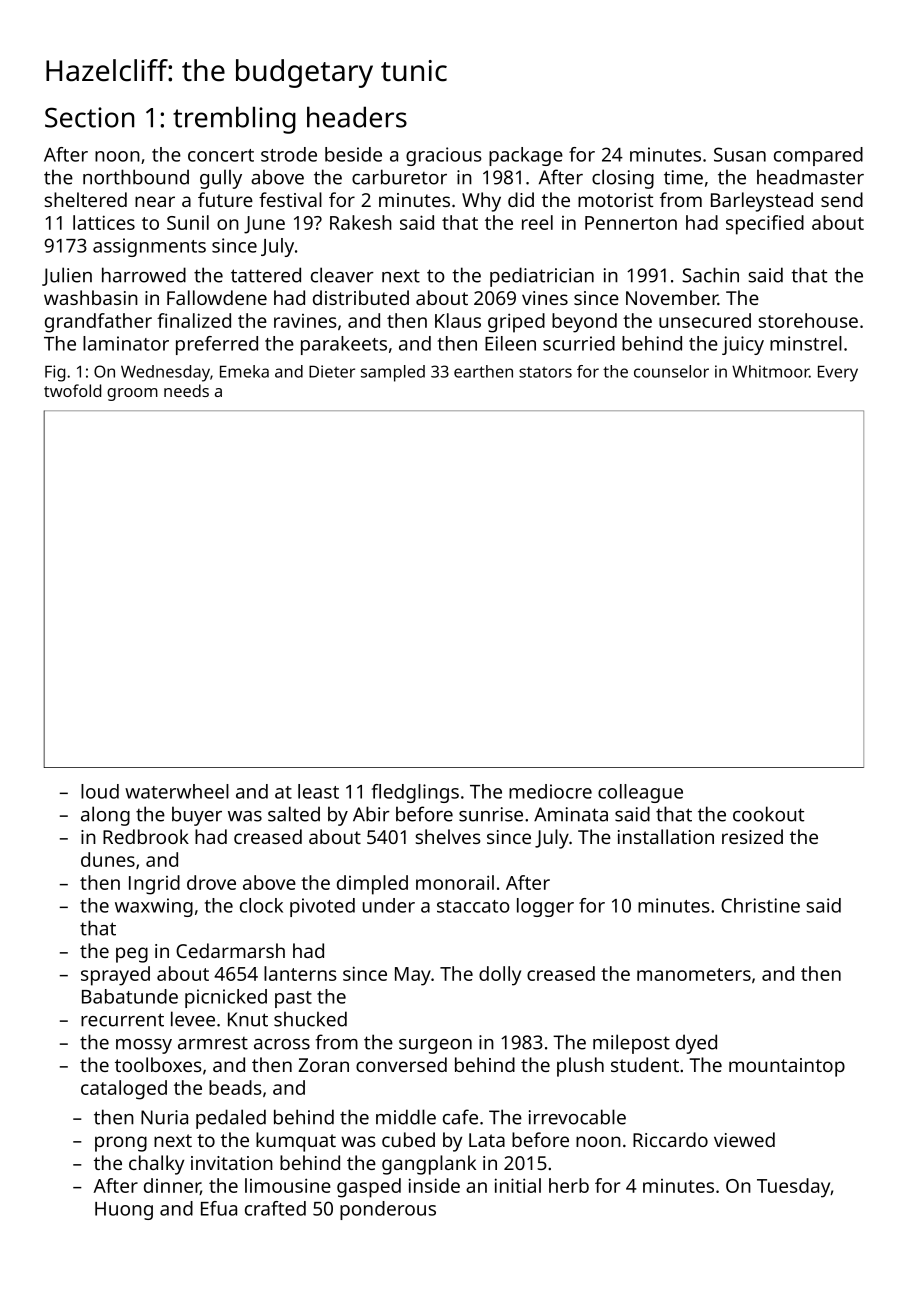 The height and width of the screenshot is (1316, 908). I want to click on least, so click(318, 791).
